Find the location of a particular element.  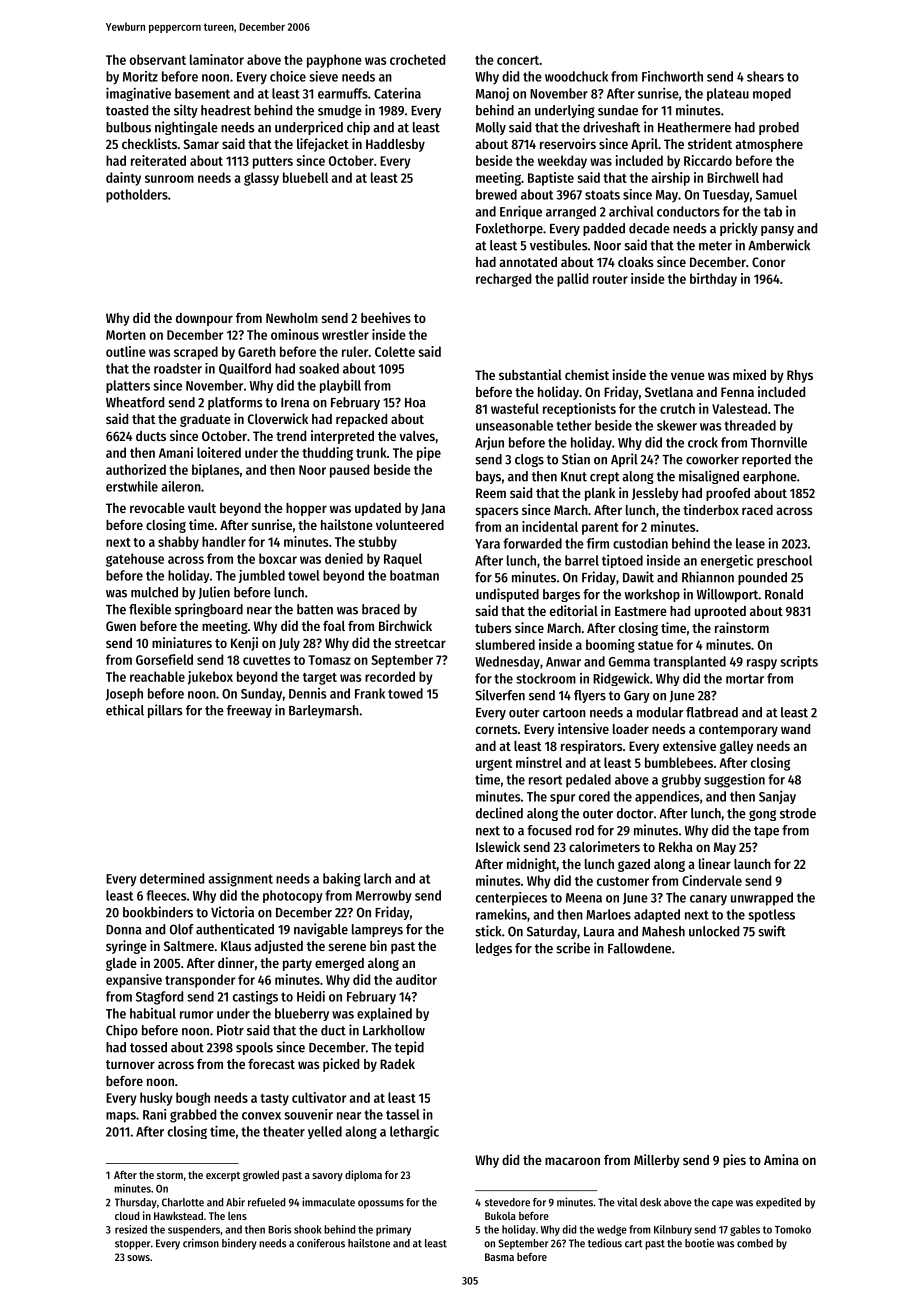

photocopy is located at coordinates (293, 896).
